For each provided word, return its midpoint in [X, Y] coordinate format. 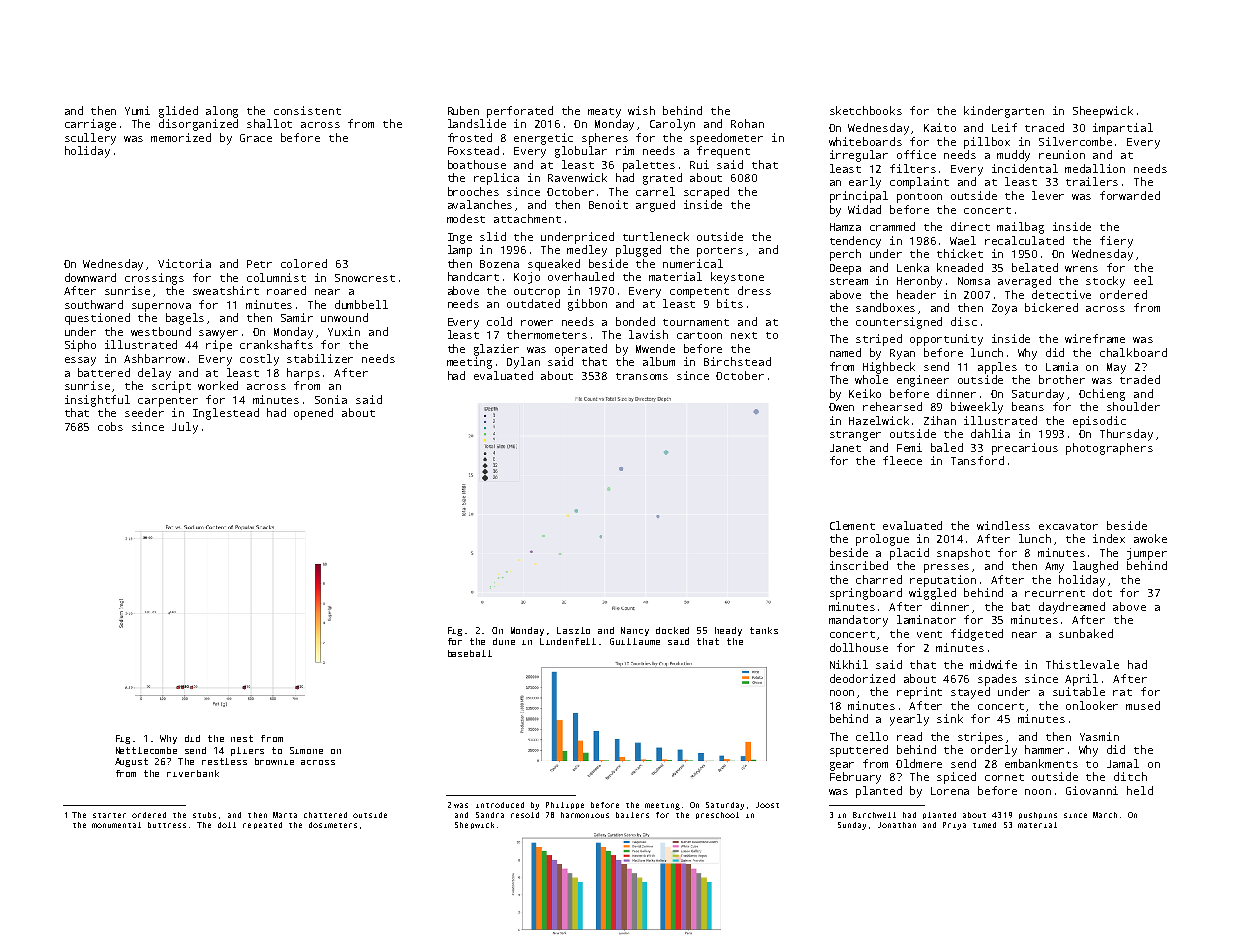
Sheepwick [1103, 112]
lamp [460, 251]
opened [313, 414]
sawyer [218, 334]
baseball [470, 653]
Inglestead [226, 414]
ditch [1130, 776]
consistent [307, 110]
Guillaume [635, 641]
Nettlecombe [146, 750]
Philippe [565, 805]
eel [1143, 280]
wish [641, 110]
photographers [1109, 449]
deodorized [862, 678]
